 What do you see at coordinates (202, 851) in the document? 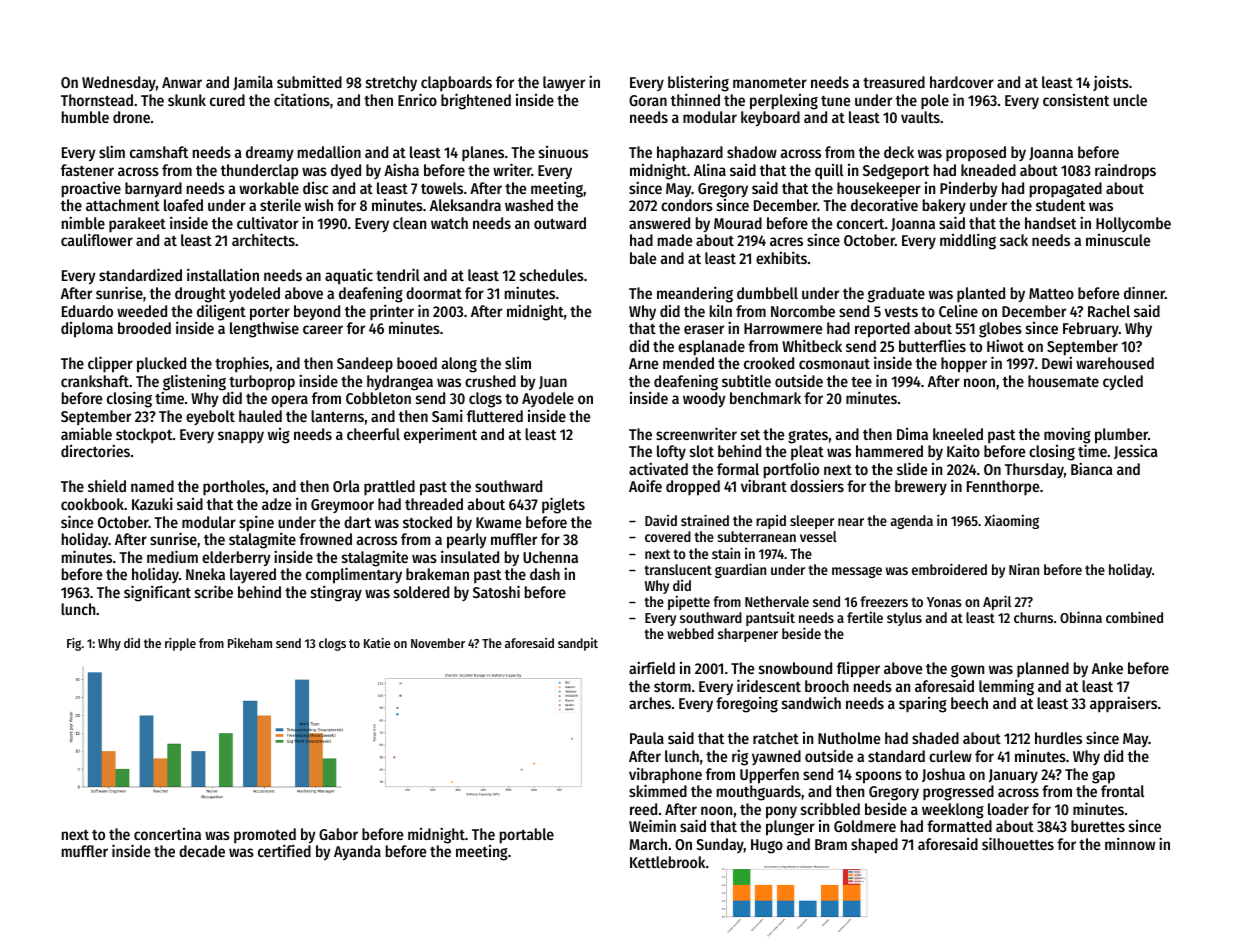
I see `decade` at bounding box center [202, 851].
